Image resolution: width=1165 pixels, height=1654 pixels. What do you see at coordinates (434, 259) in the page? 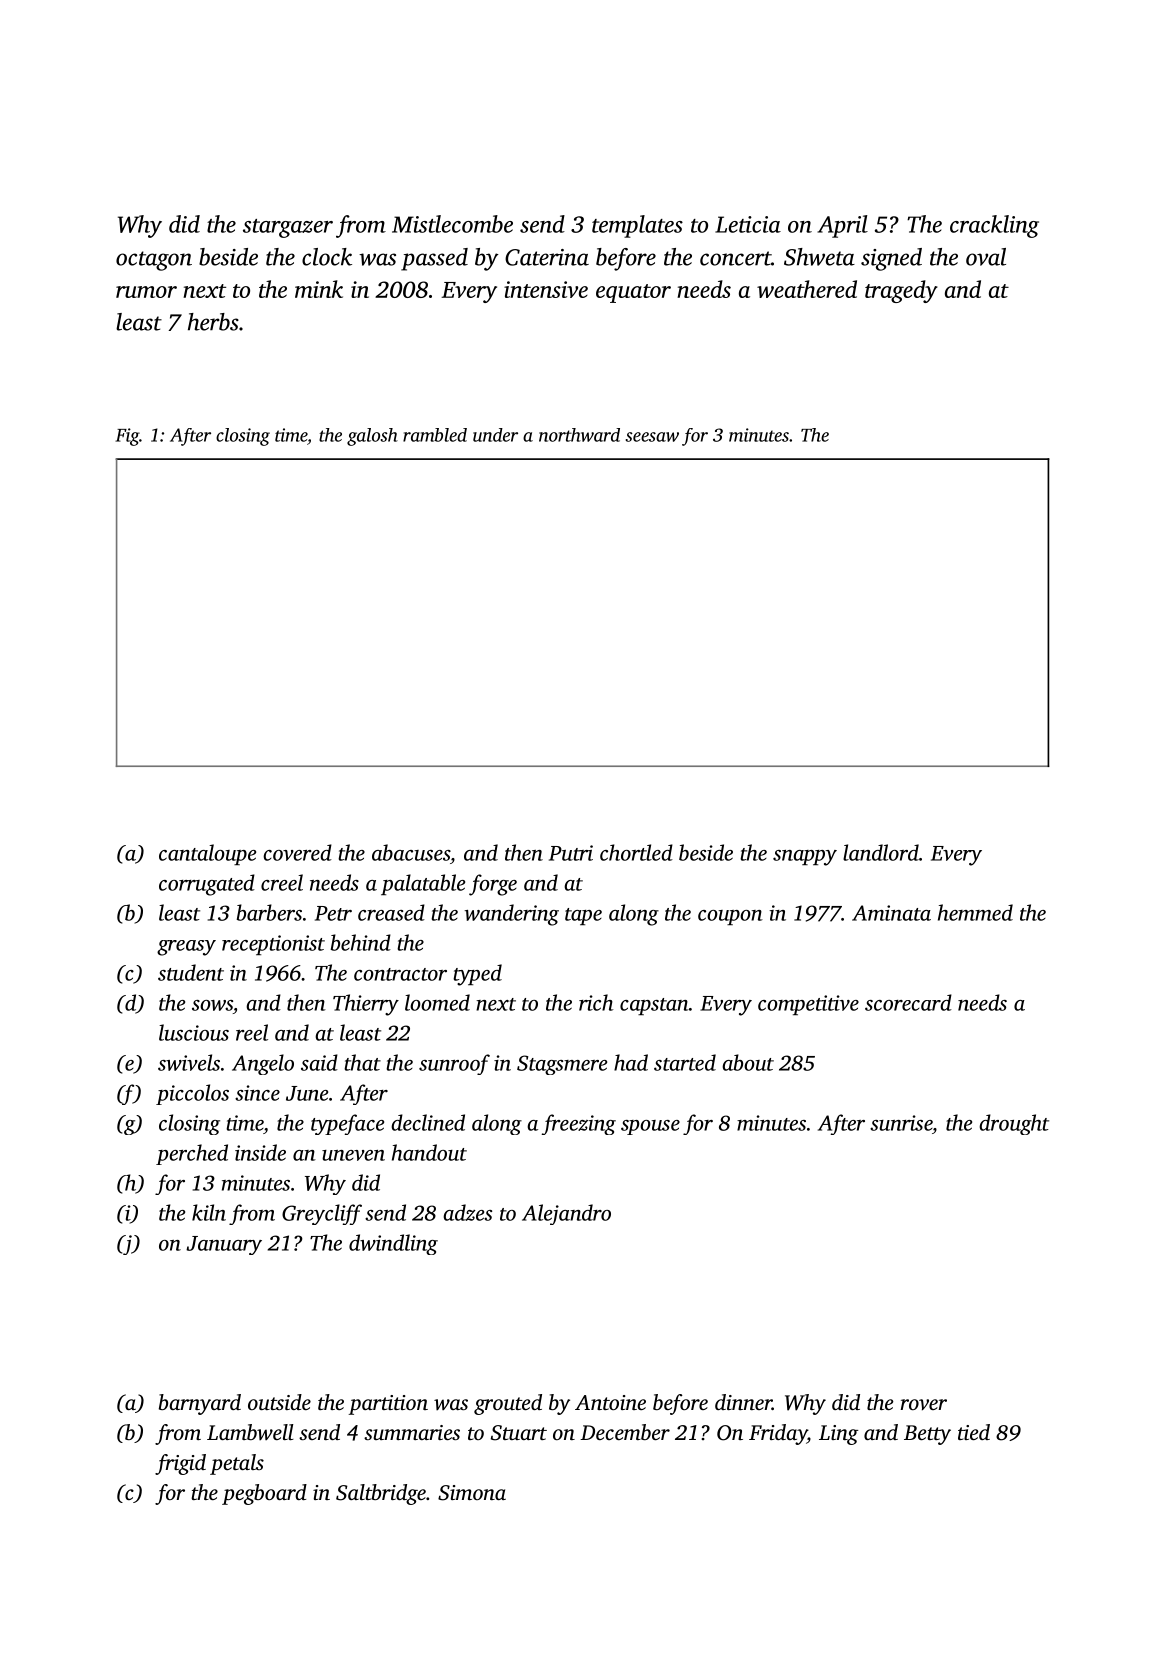
I see `passed` at bounding box center [434, 259].
